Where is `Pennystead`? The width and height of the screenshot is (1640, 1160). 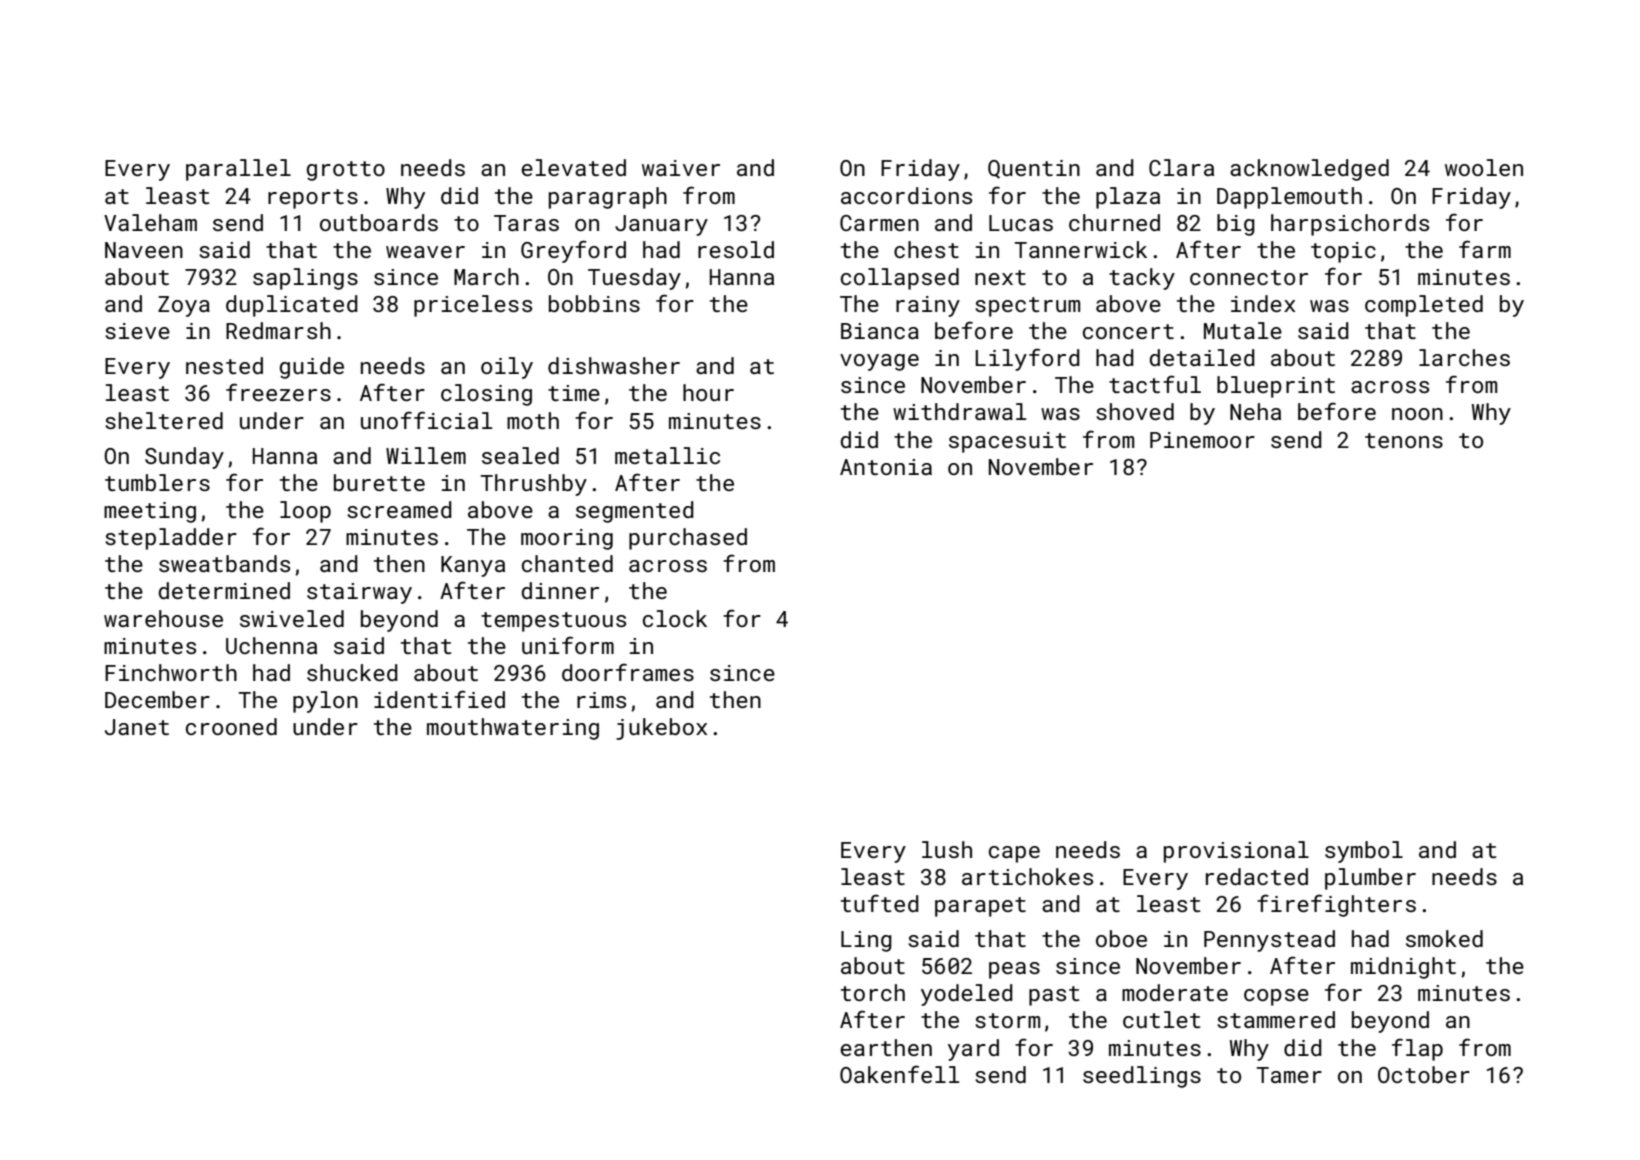
Pennystead is located at coordinates (1269, 941).
